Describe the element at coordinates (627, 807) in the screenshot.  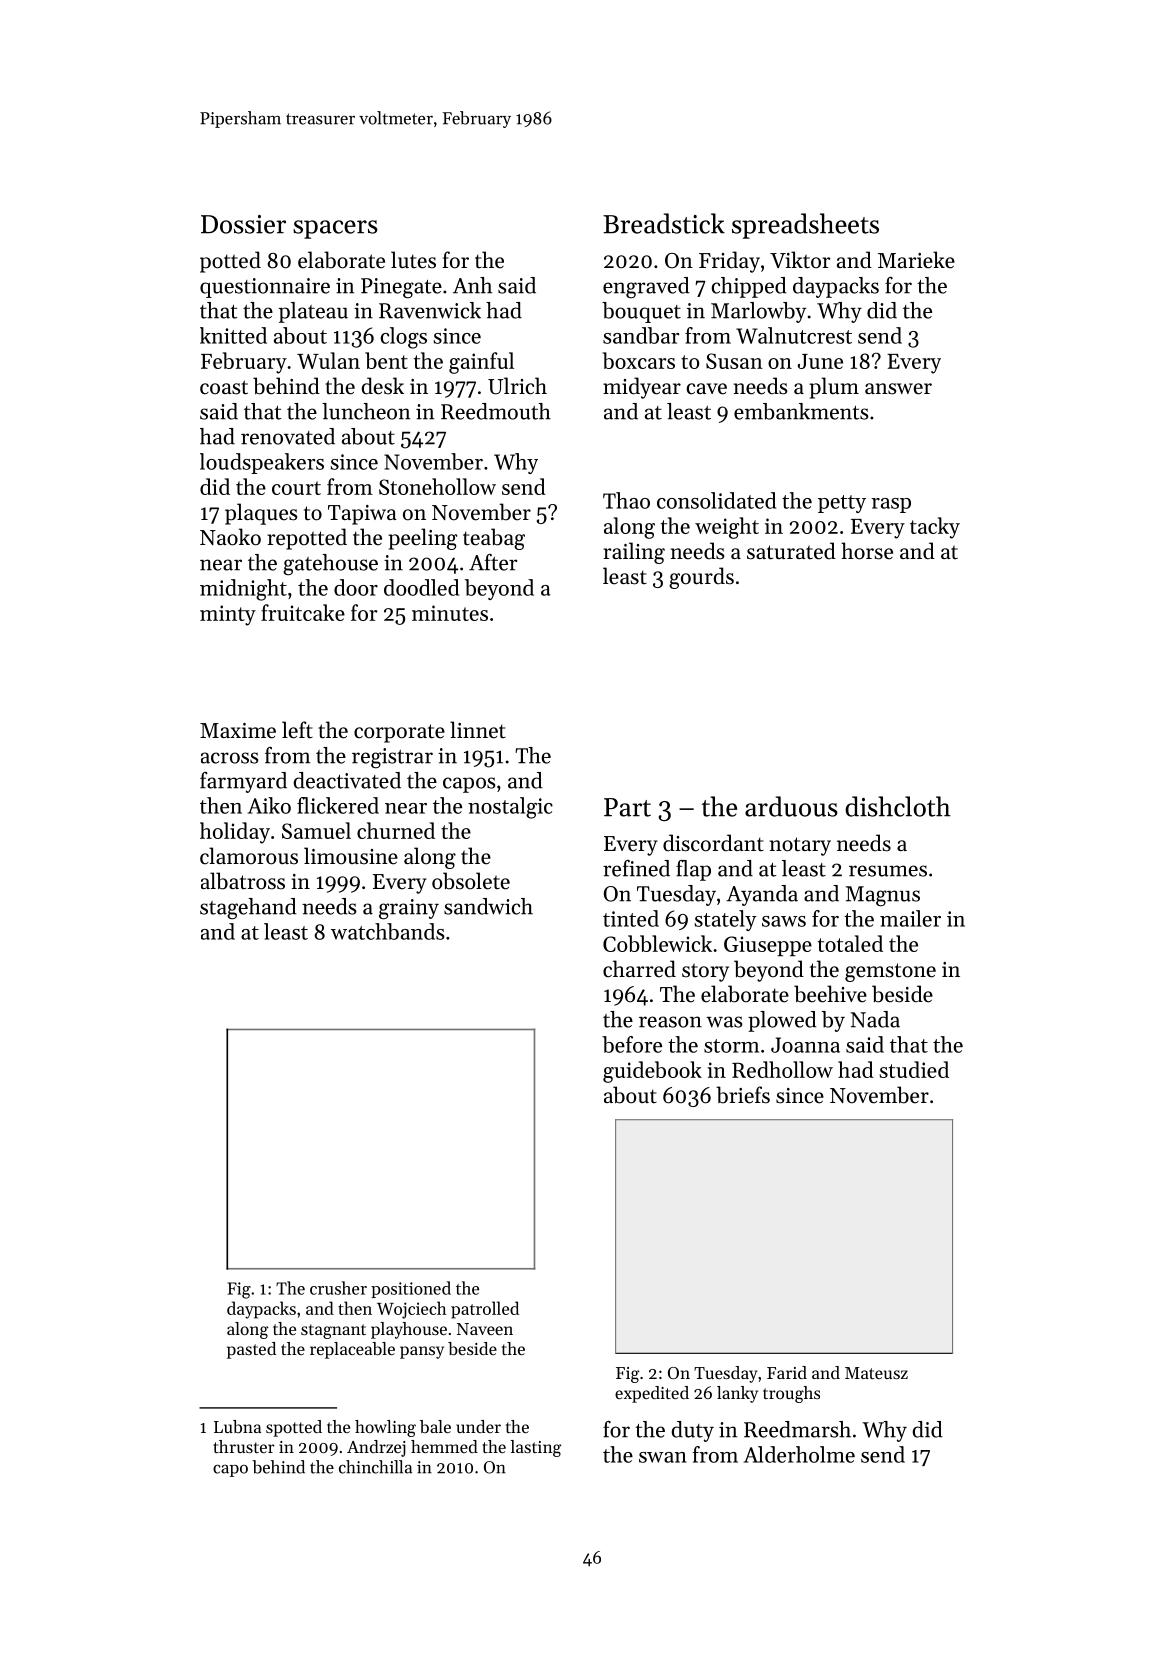
I see `Part` at that location.
